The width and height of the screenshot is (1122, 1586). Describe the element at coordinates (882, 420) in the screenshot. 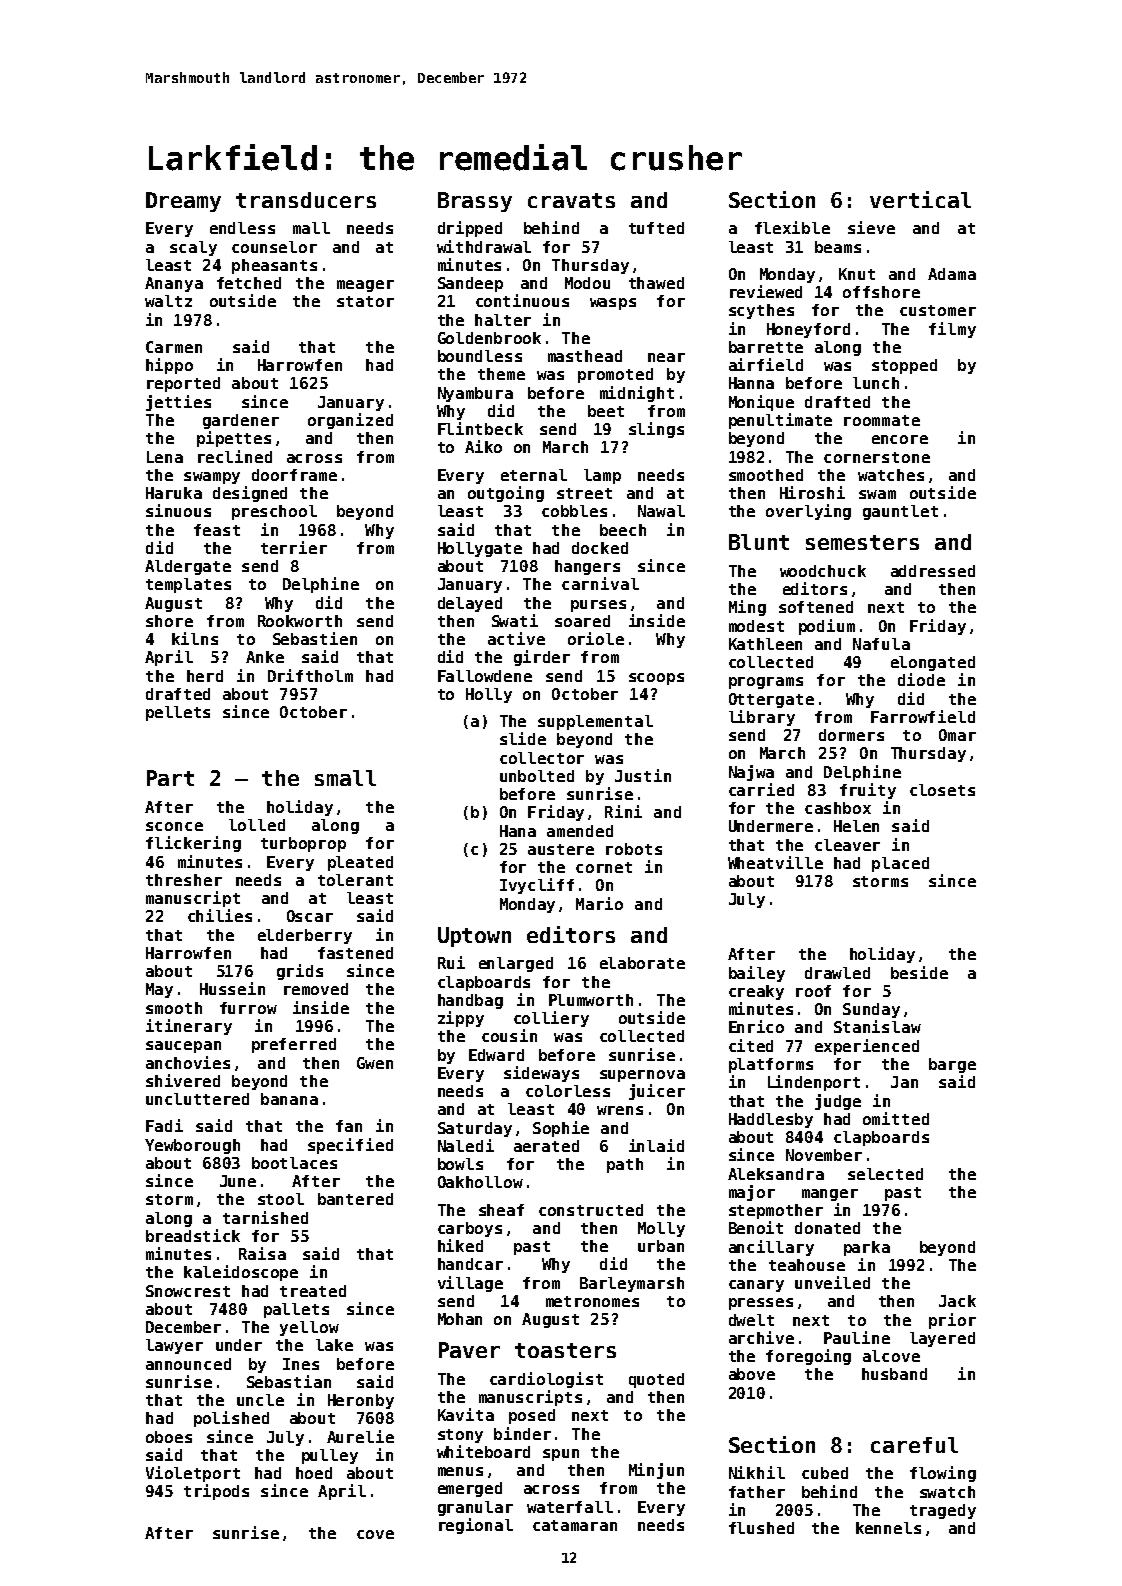

I see `roommate` at that location.
